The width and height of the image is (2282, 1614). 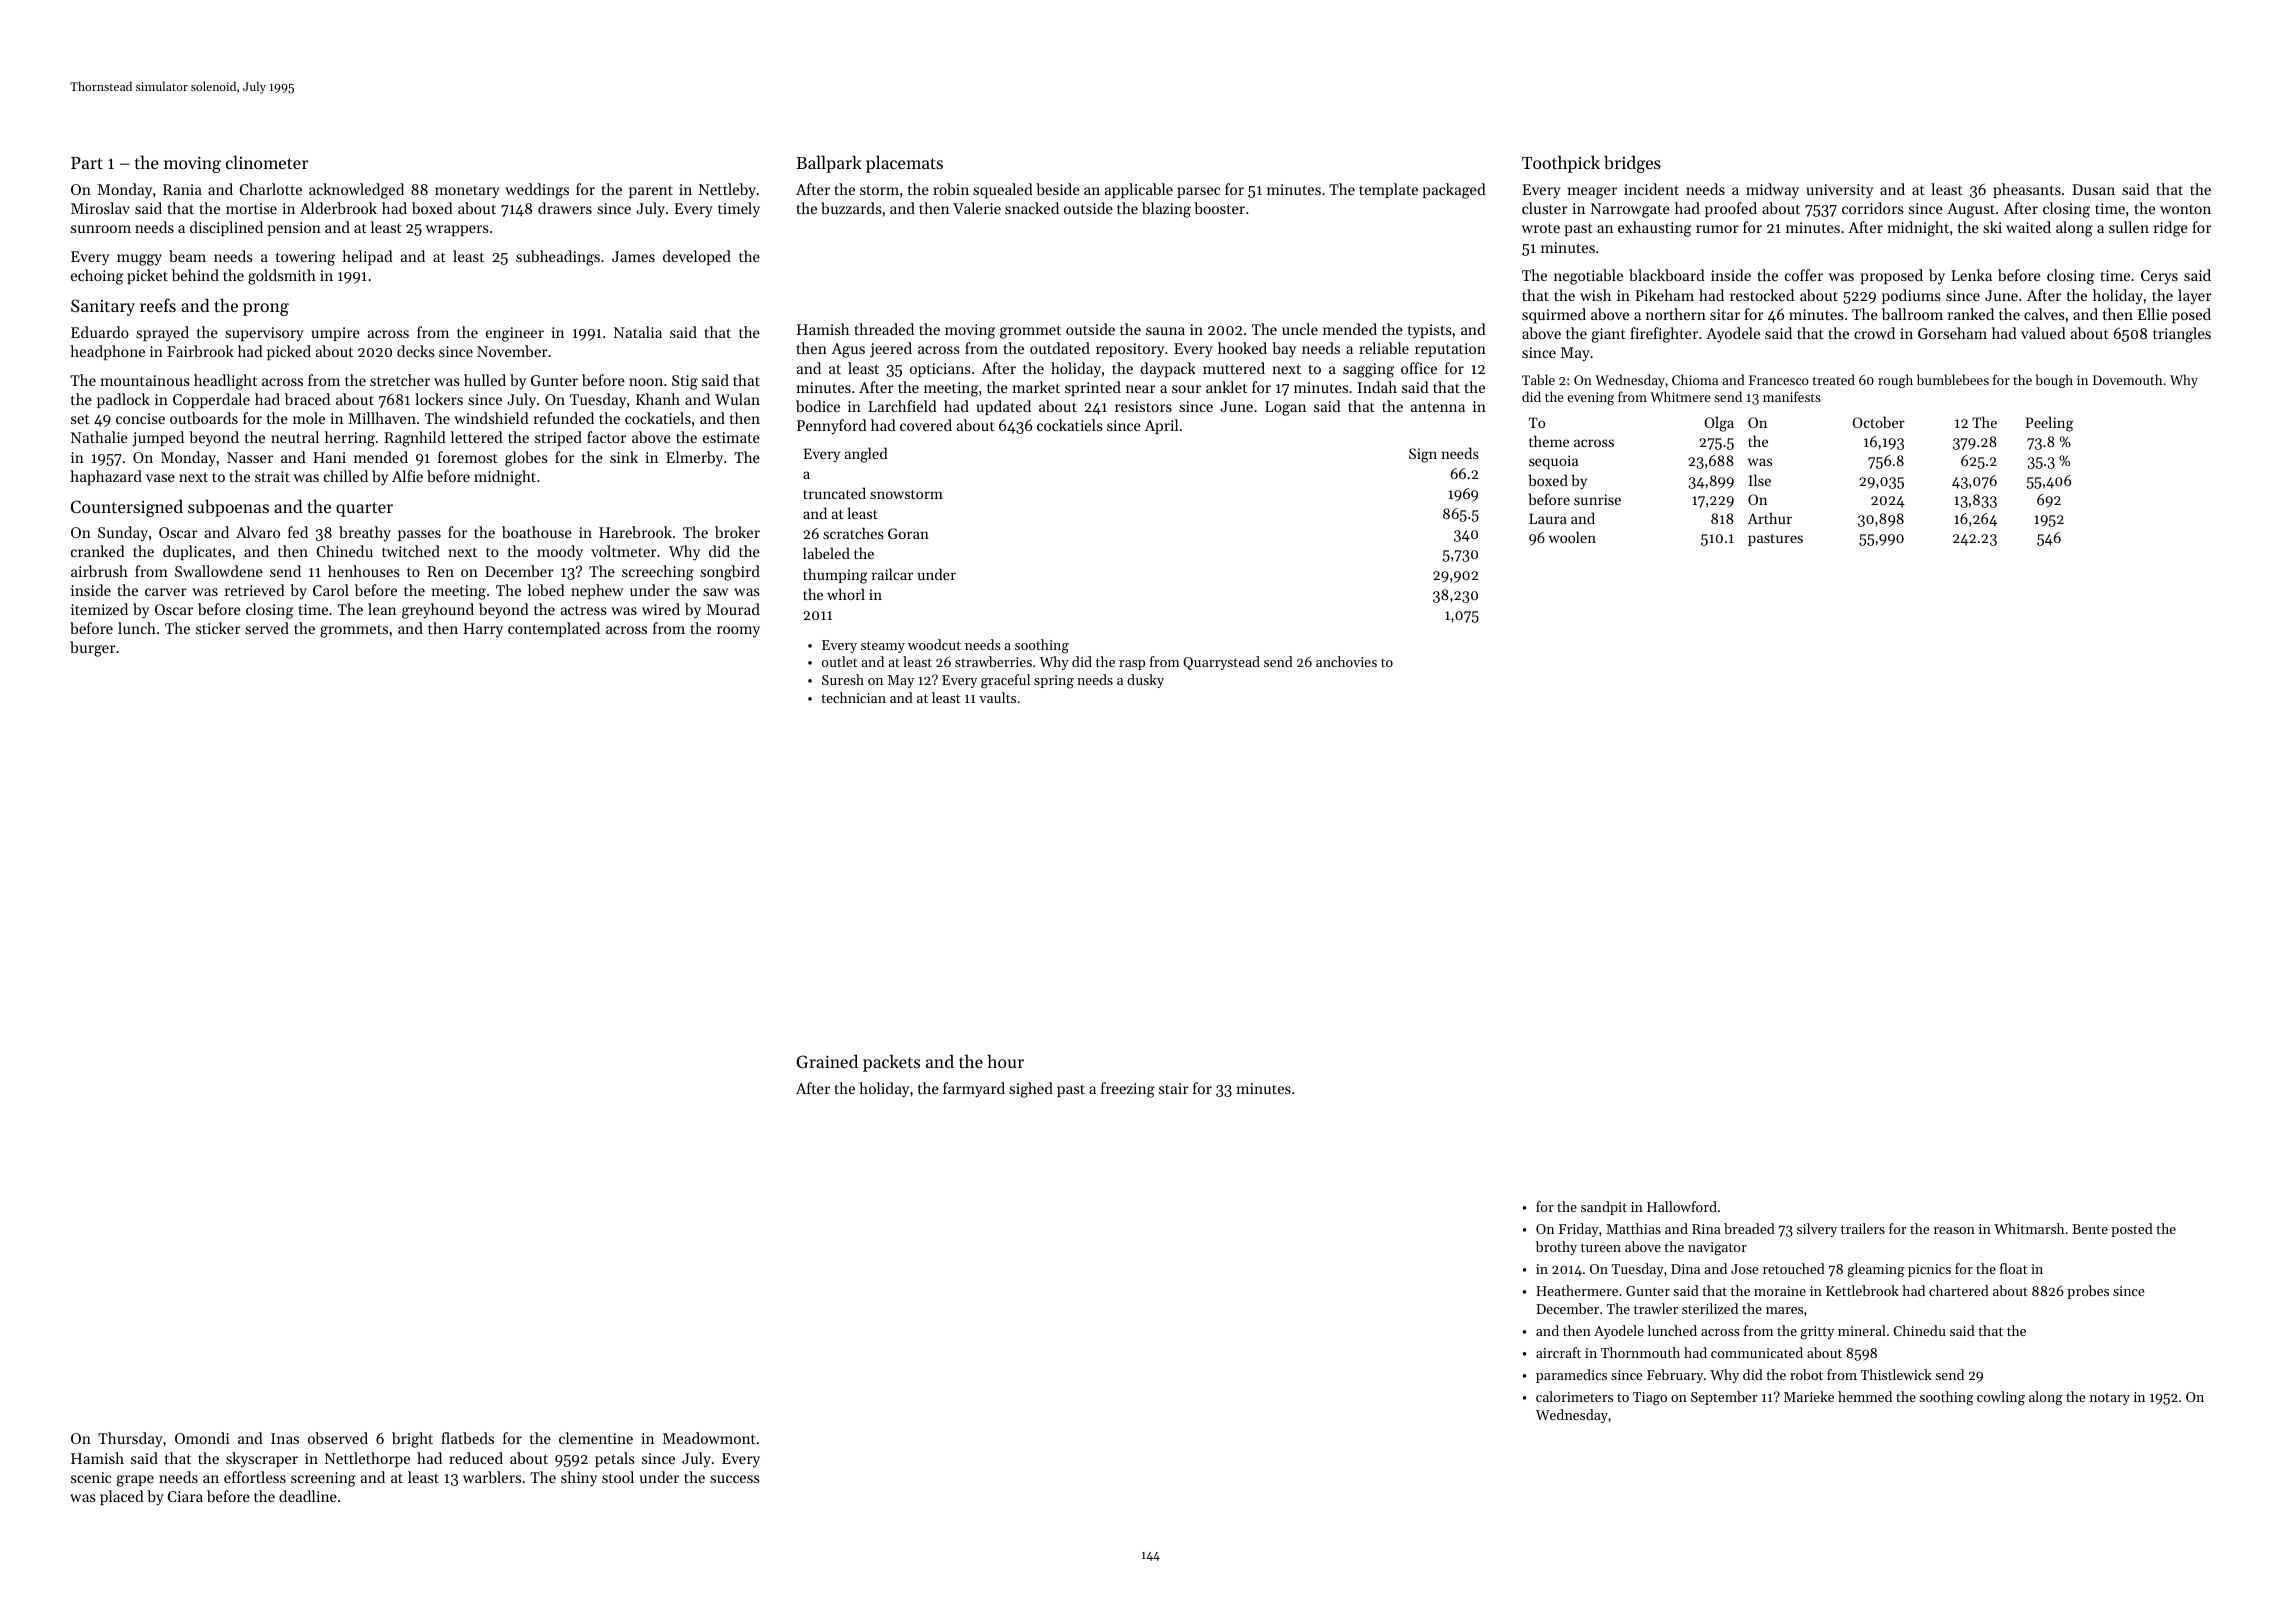 What do you see at coordinates (1572, 537) in the image?
I see `woolen` at bounding box center [1572, 537].
